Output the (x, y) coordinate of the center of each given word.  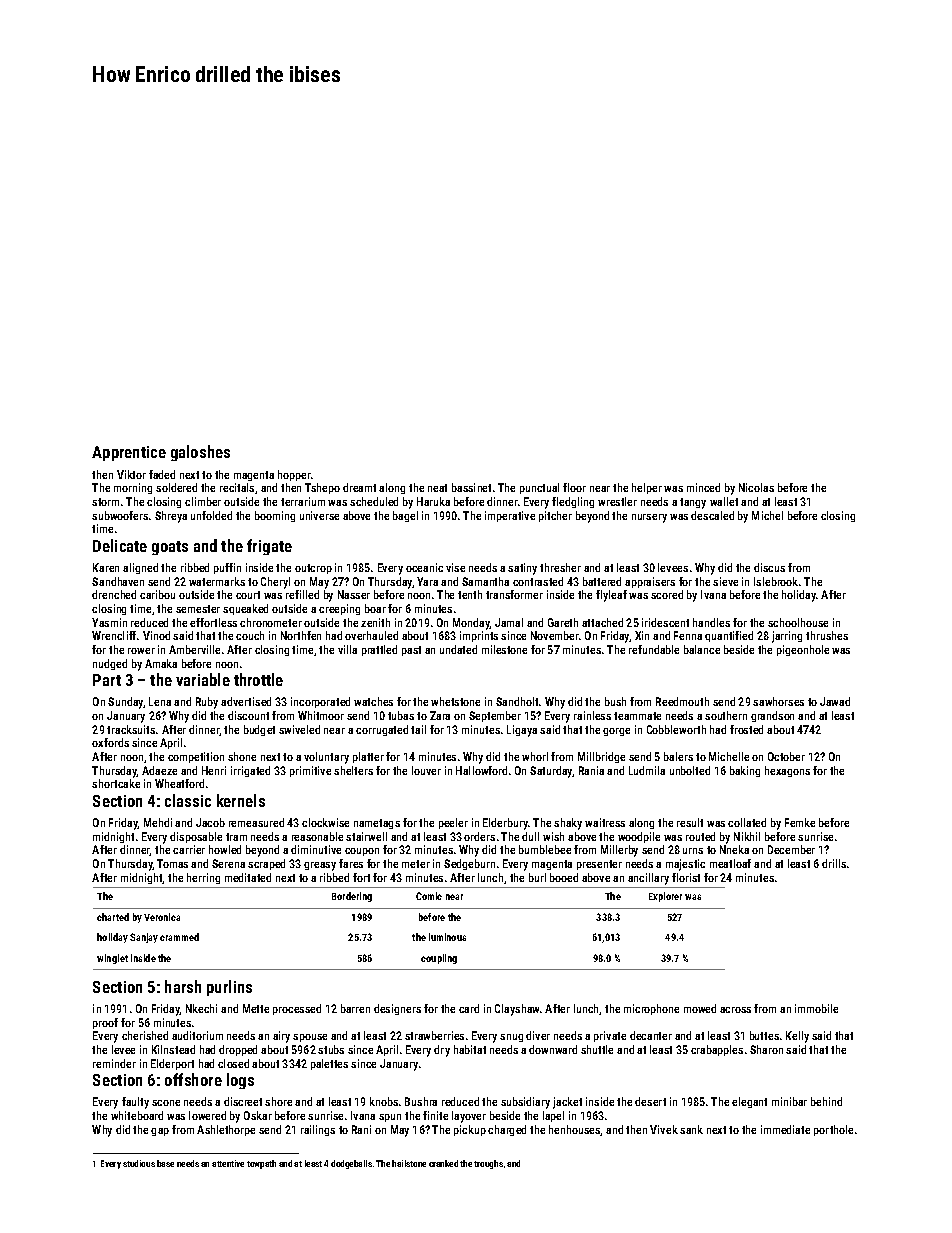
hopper (294, 475)
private (610, 1036)
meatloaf (730, 863)
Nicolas (756, 487)
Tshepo (322, 488)
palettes (329, 1064)
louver (426, 770)
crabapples (717, 1050)
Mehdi (158, 822)
